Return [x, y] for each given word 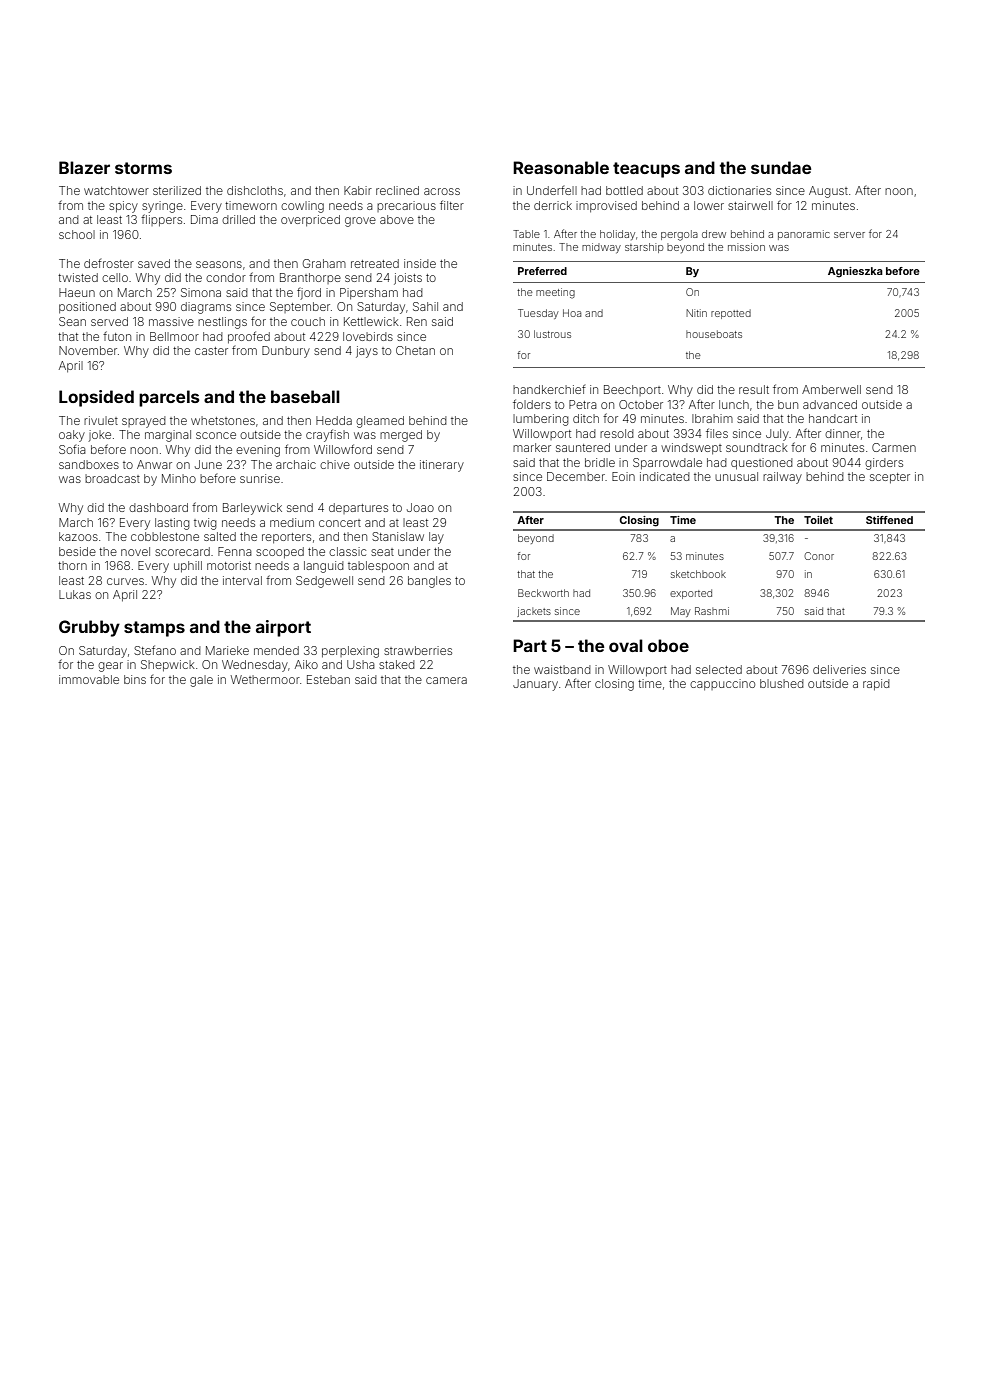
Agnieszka [855, 272]
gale [201, 681]
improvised [606, 206]
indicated [665, 476]
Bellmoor [174, 336]
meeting [555, 293]
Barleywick [252, 509]
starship [644, 248]
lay [436, 538]
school [77, 234]
